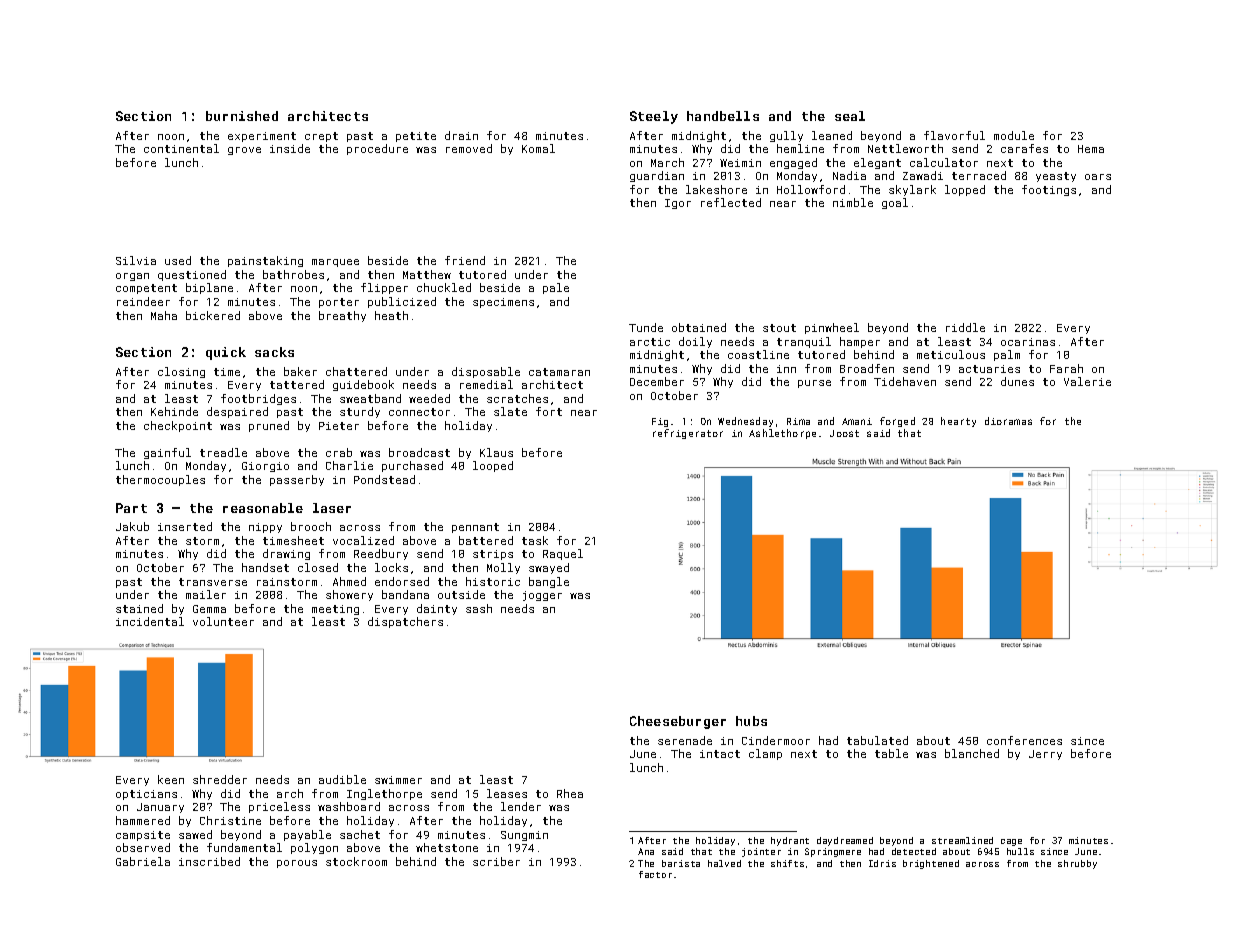  Describe the element at coordinates (242, 116) in the screenshot. I see `burnished` at that location.
